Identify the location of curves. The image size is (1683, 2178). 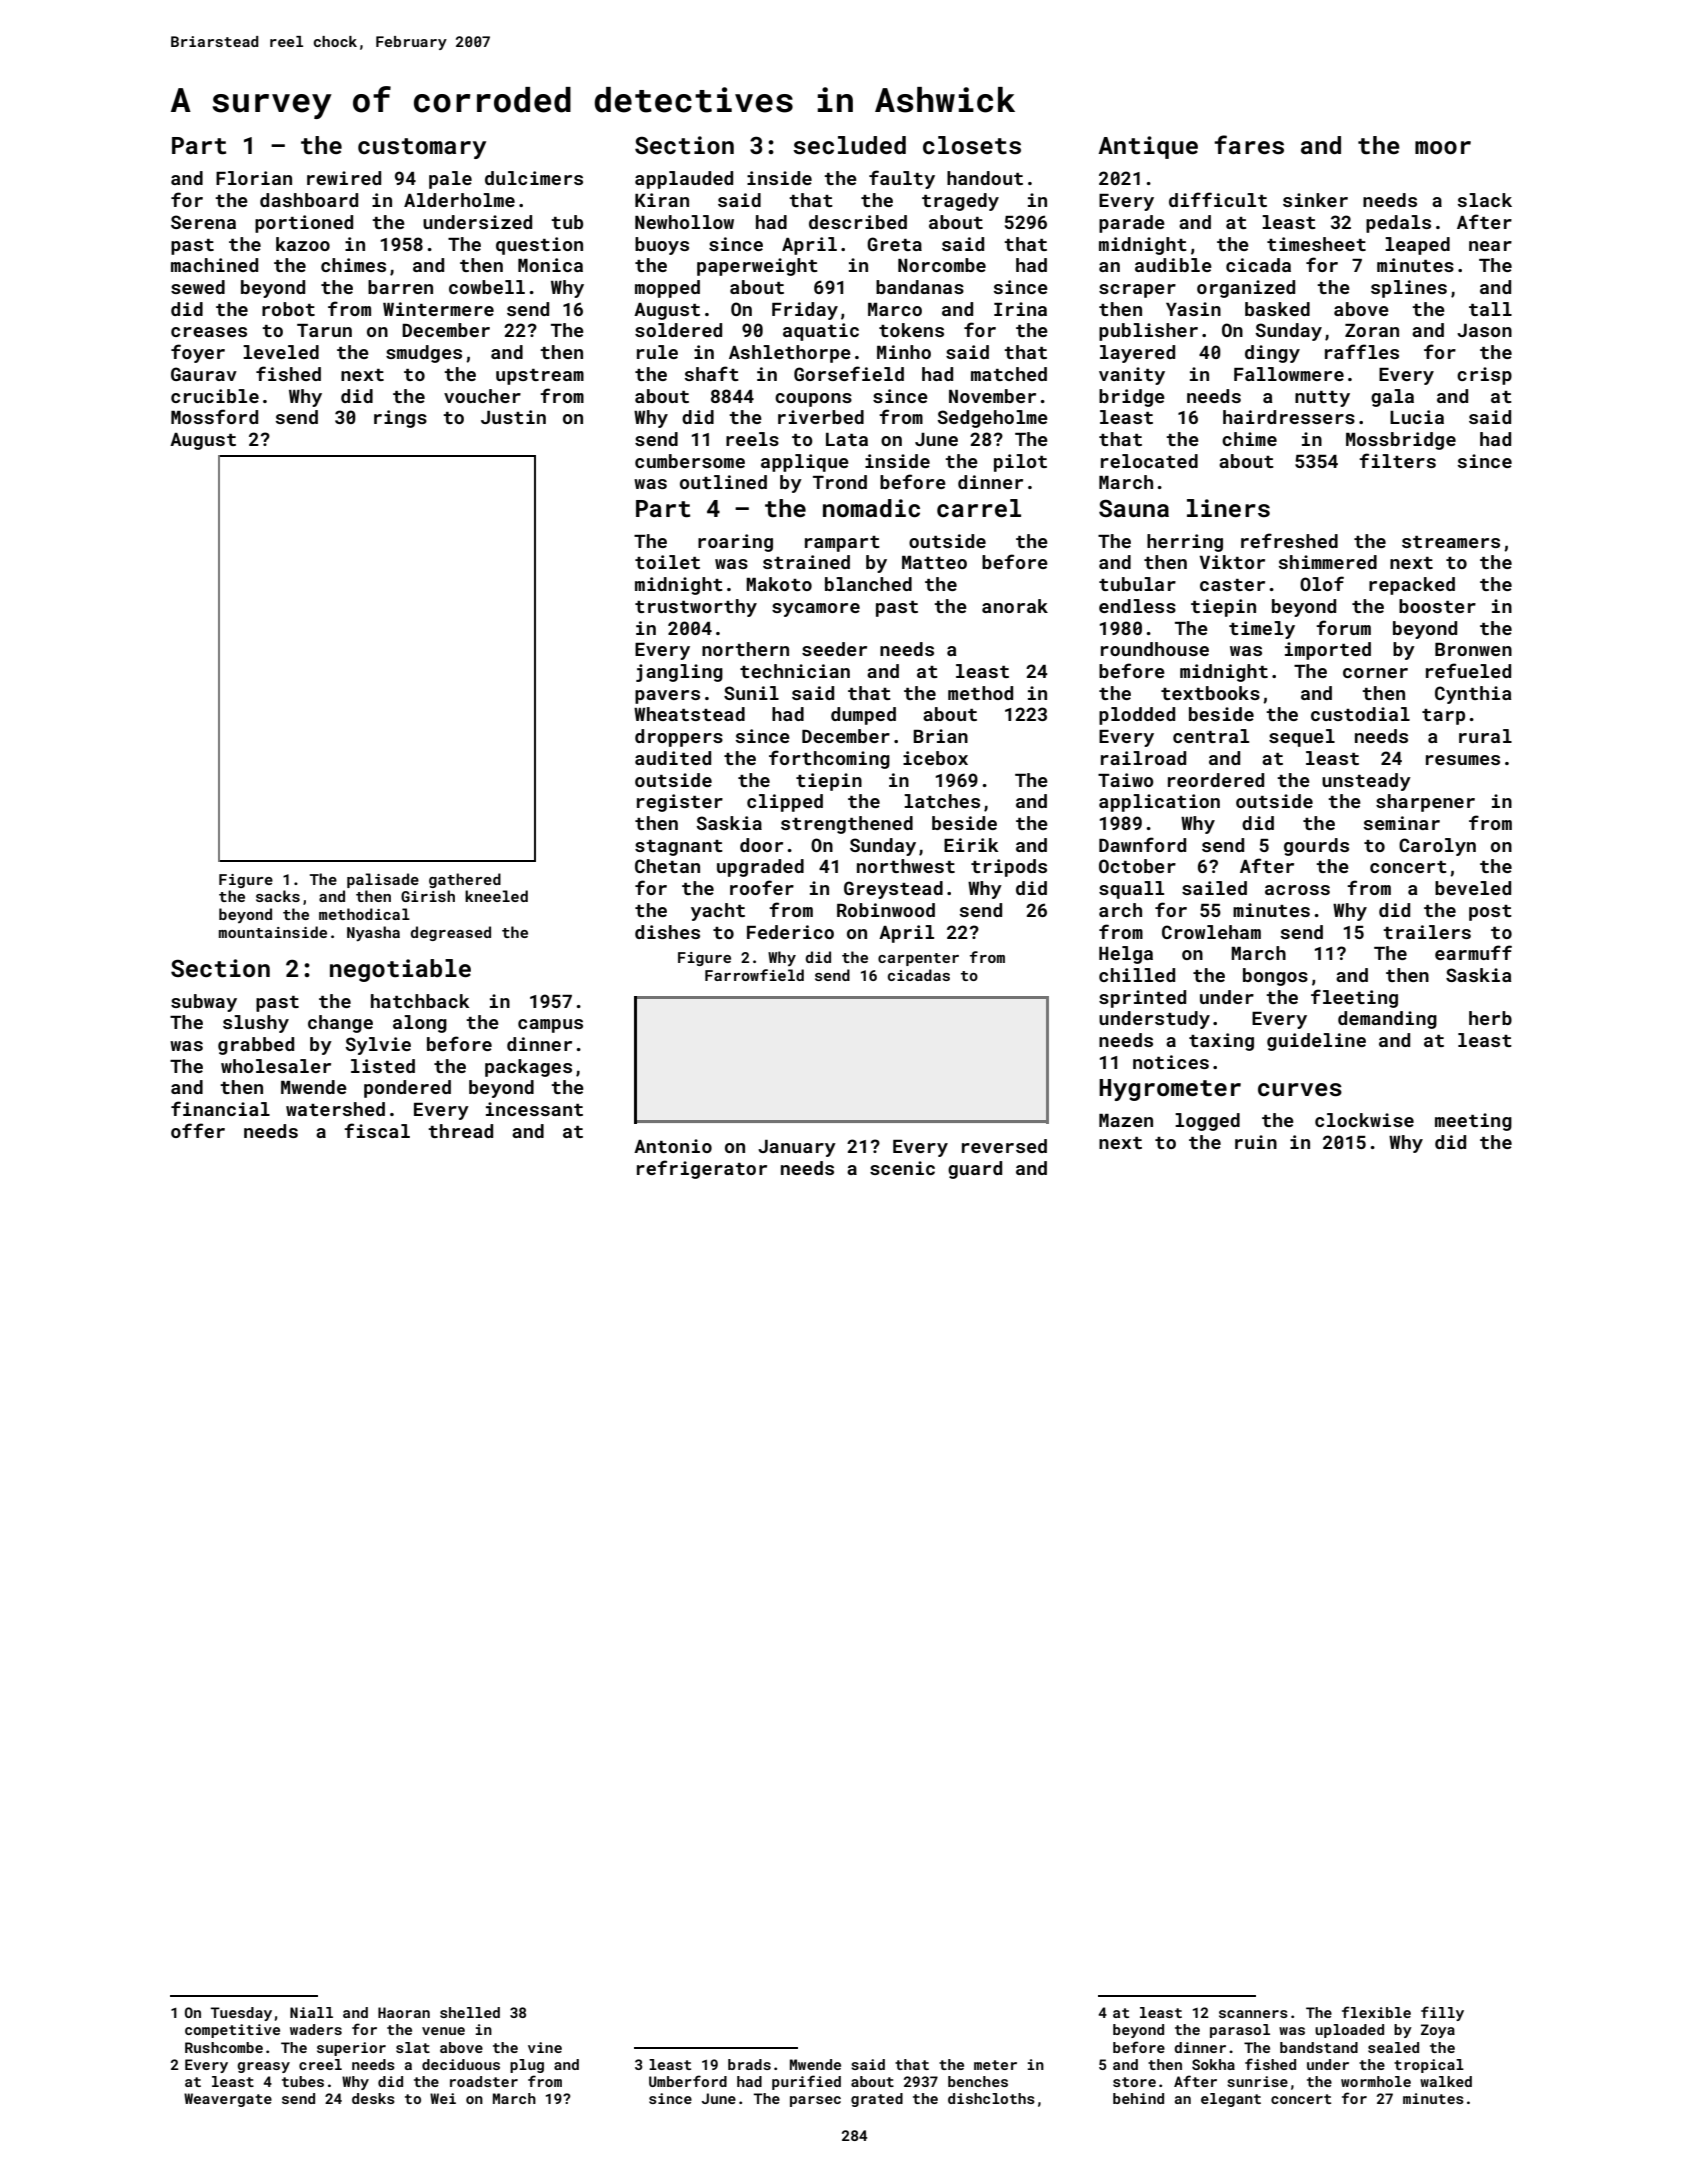
(1300, 1090).
